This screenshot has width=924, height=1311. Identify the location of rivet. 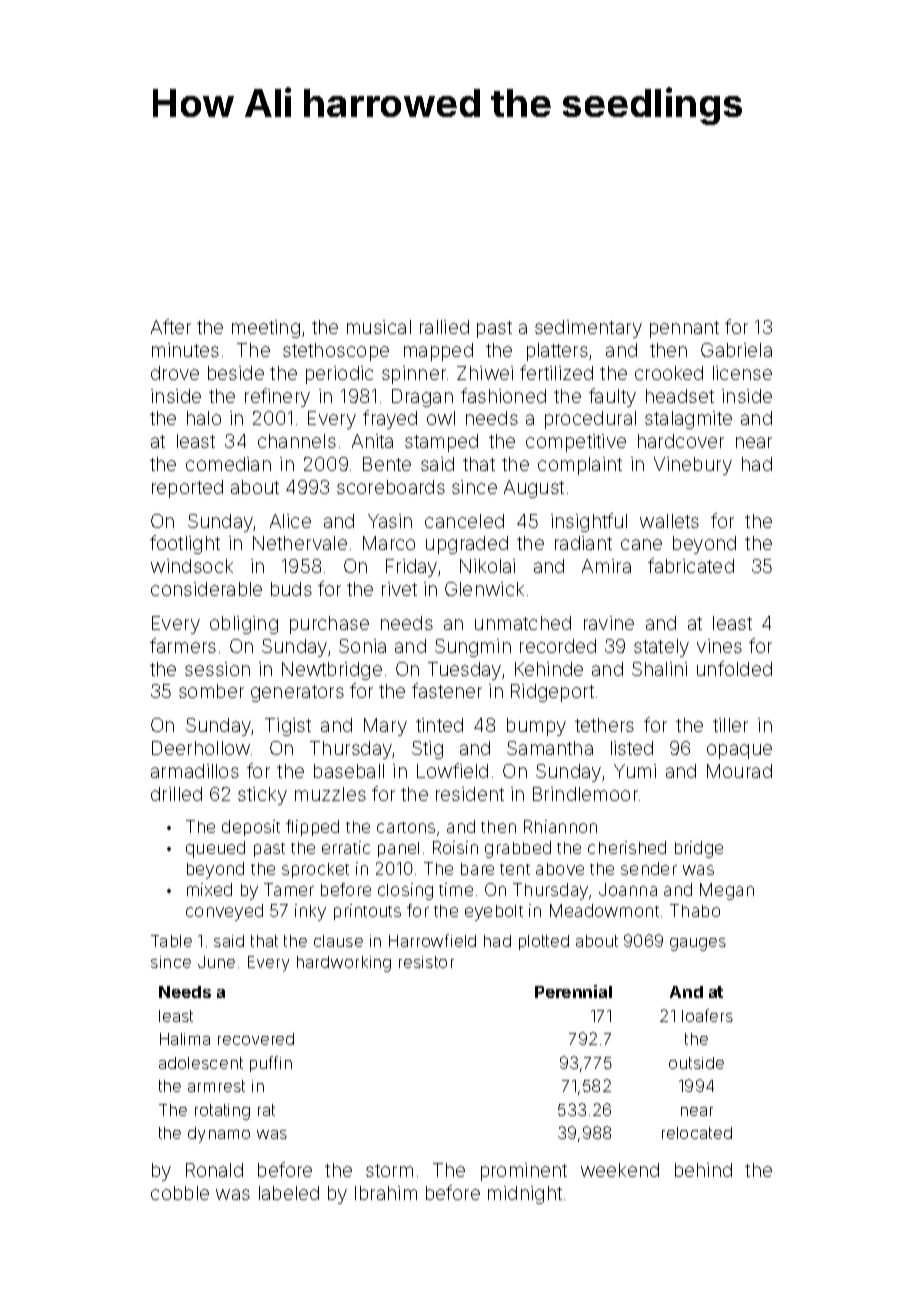
(399, 589).
